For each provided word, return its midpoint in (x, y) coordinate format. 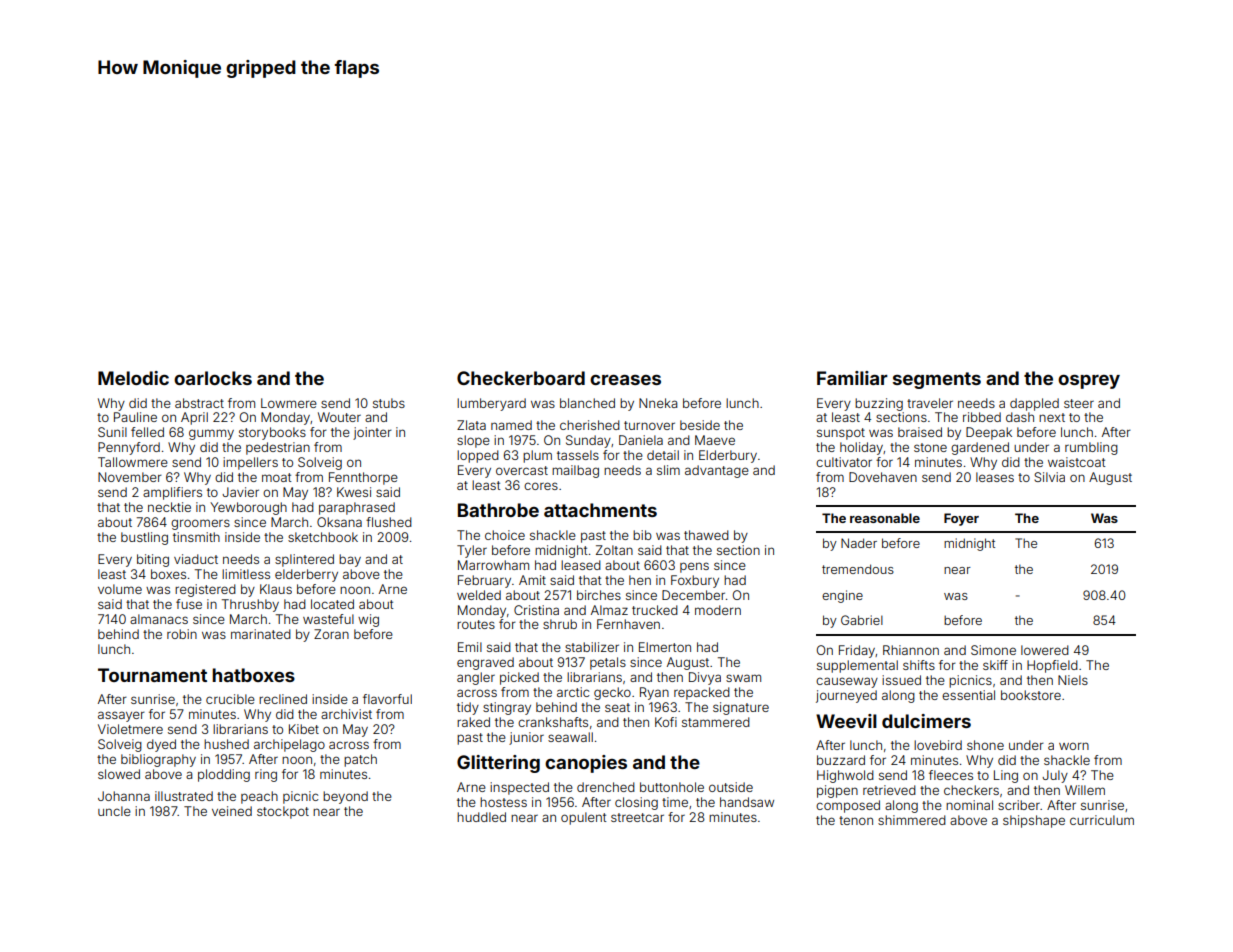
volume (120, 589)
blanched (587, 403)
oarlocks (213, 378)
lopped (478, 456)
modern (718, 610)
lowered (1045, 650)
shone (985, 745)
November (130, 477)
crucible (230, 699)
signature (741, 708)
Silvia (1049, 477)
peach (259, 797)
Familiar (852, 378)
